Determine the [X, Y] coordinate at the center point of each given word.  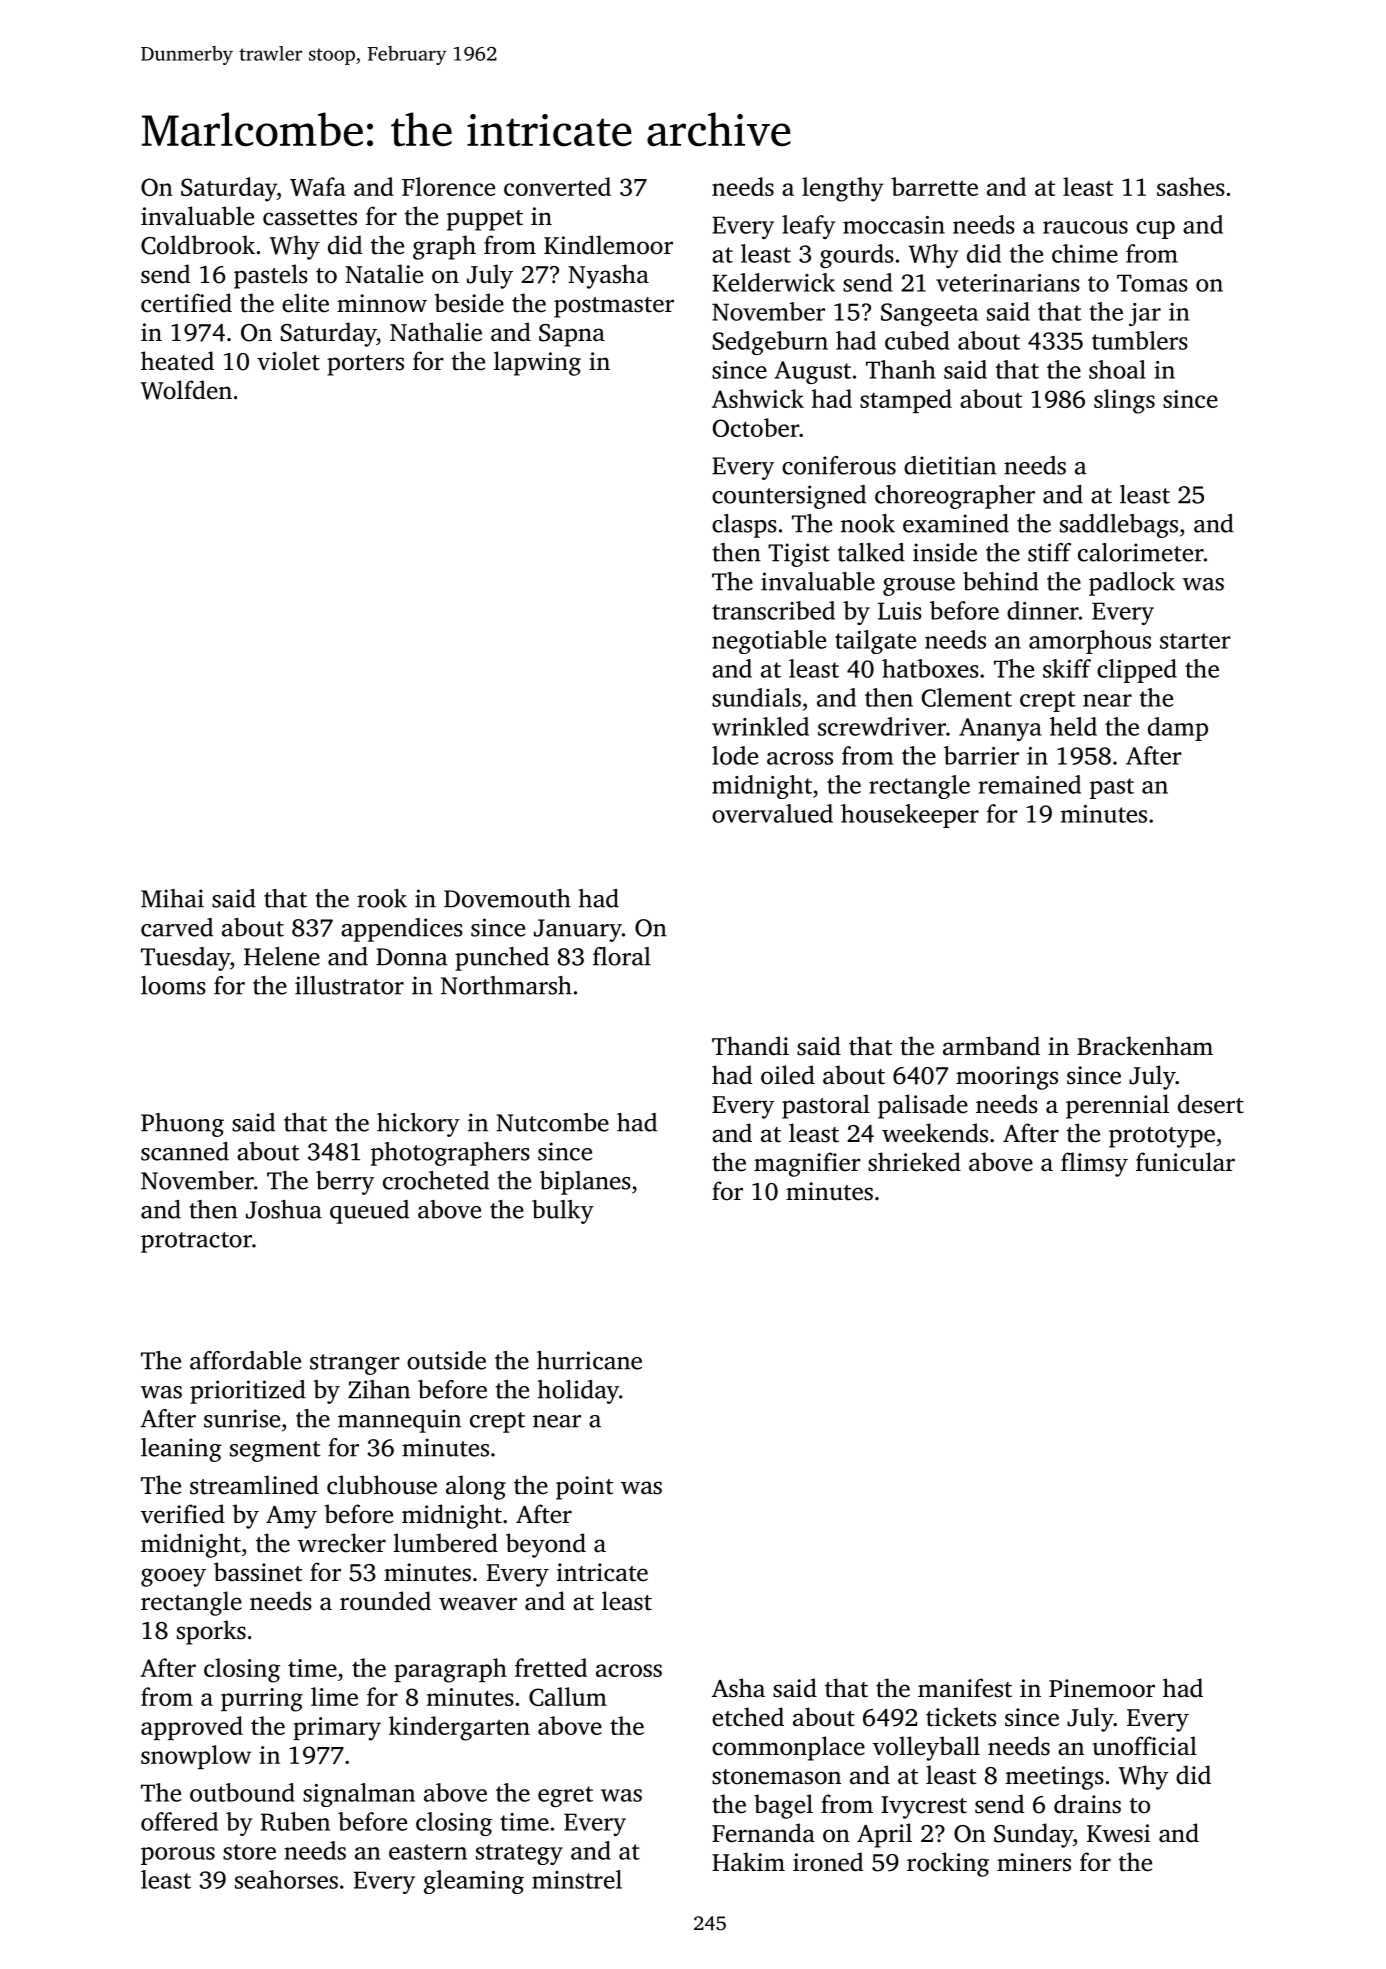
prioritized [248, 1392]
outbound [242, 1792]
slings [1124, 401]
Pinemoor [1102, 1688]
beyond [546, 1545]
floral [622, 956]
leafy [808, 227]
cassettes [310, 218]
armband [991, 1046]
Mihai [172, 898]
